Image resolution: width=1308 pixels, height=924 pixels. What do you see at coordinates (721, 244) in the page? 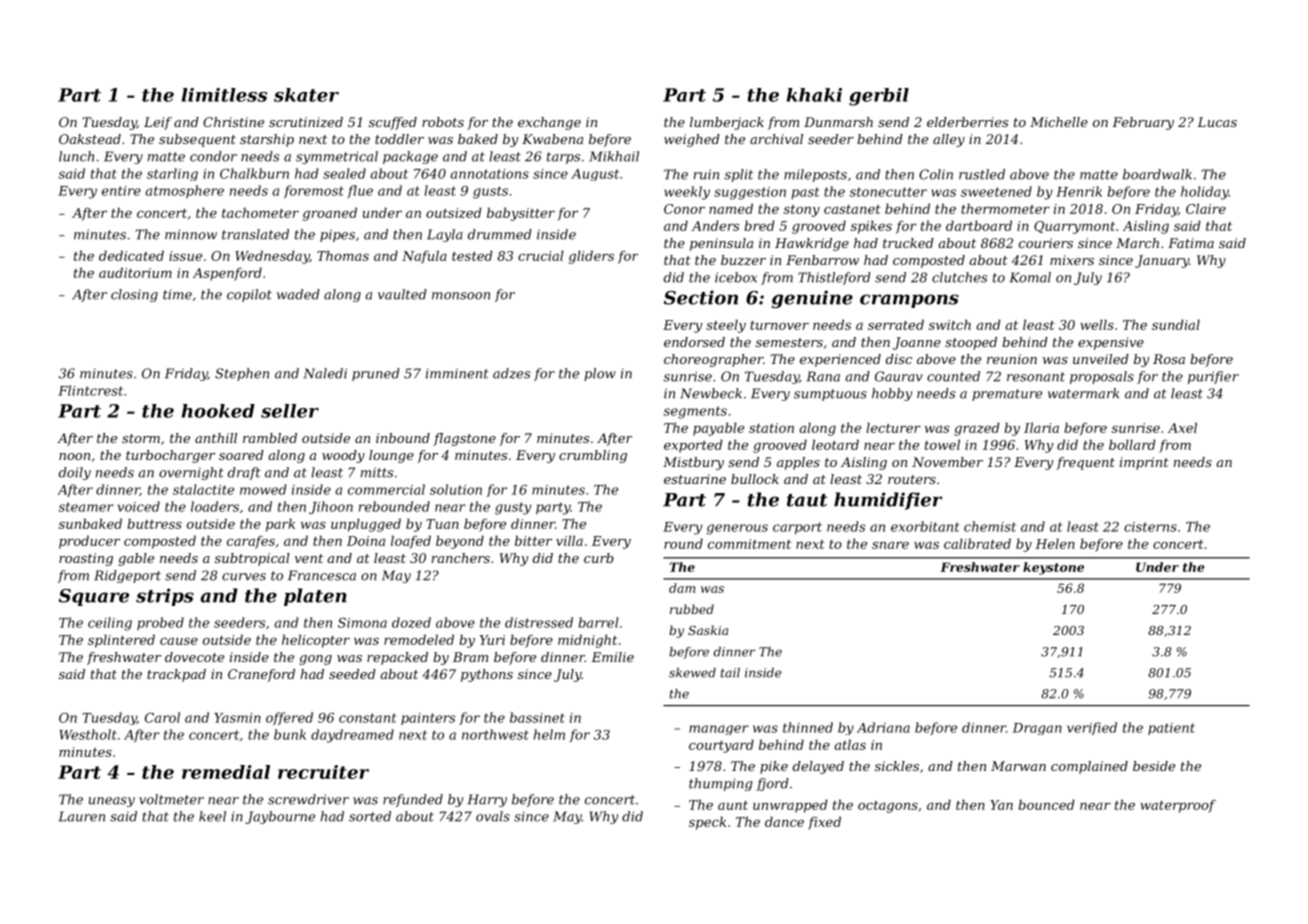
I see `peninsula` at bounding box center [721, 244].
